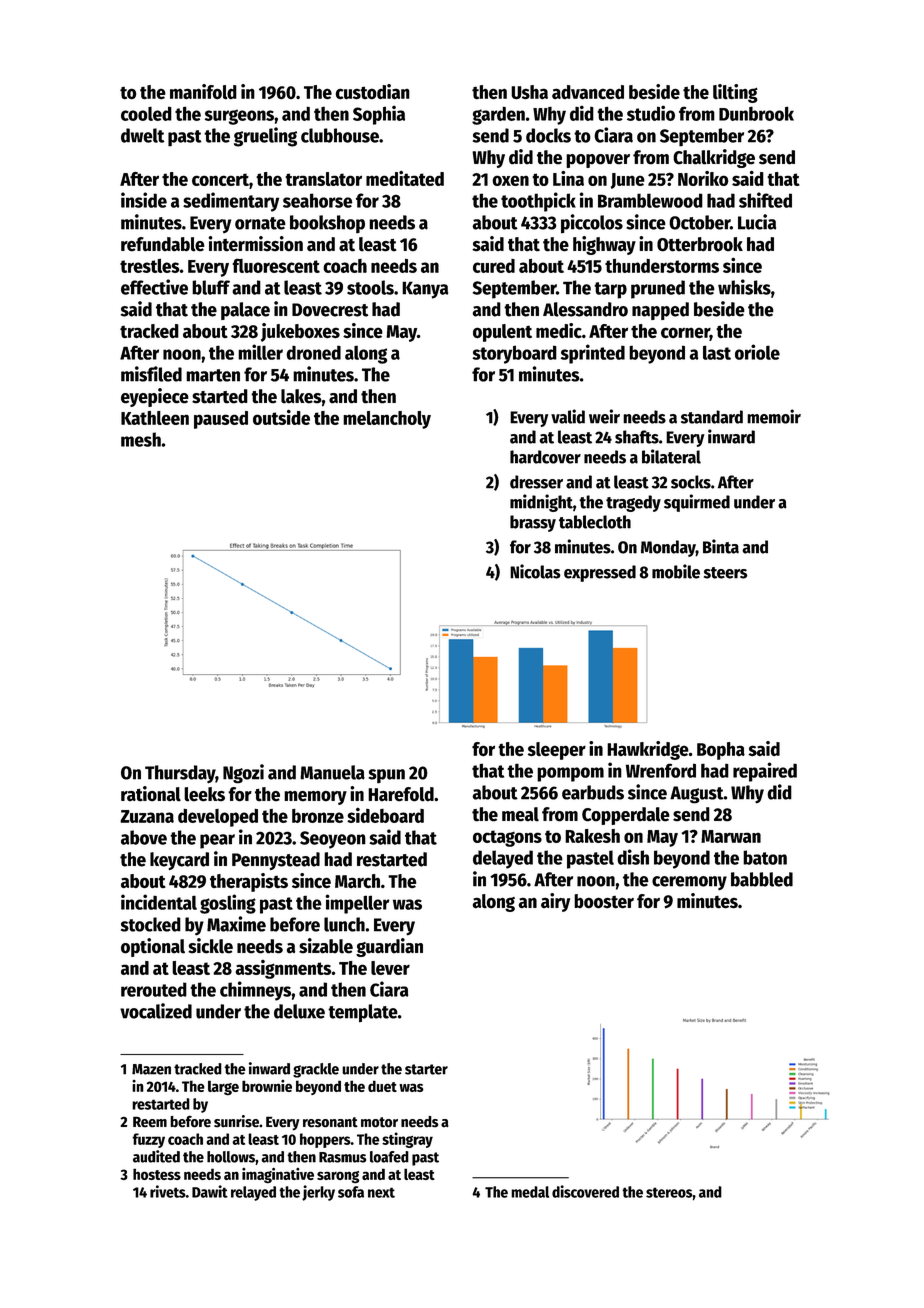 The height and width of the document is (1308, 924). Describe the element at coordinates (153, 947) in the document. I see `optional` at that location.
